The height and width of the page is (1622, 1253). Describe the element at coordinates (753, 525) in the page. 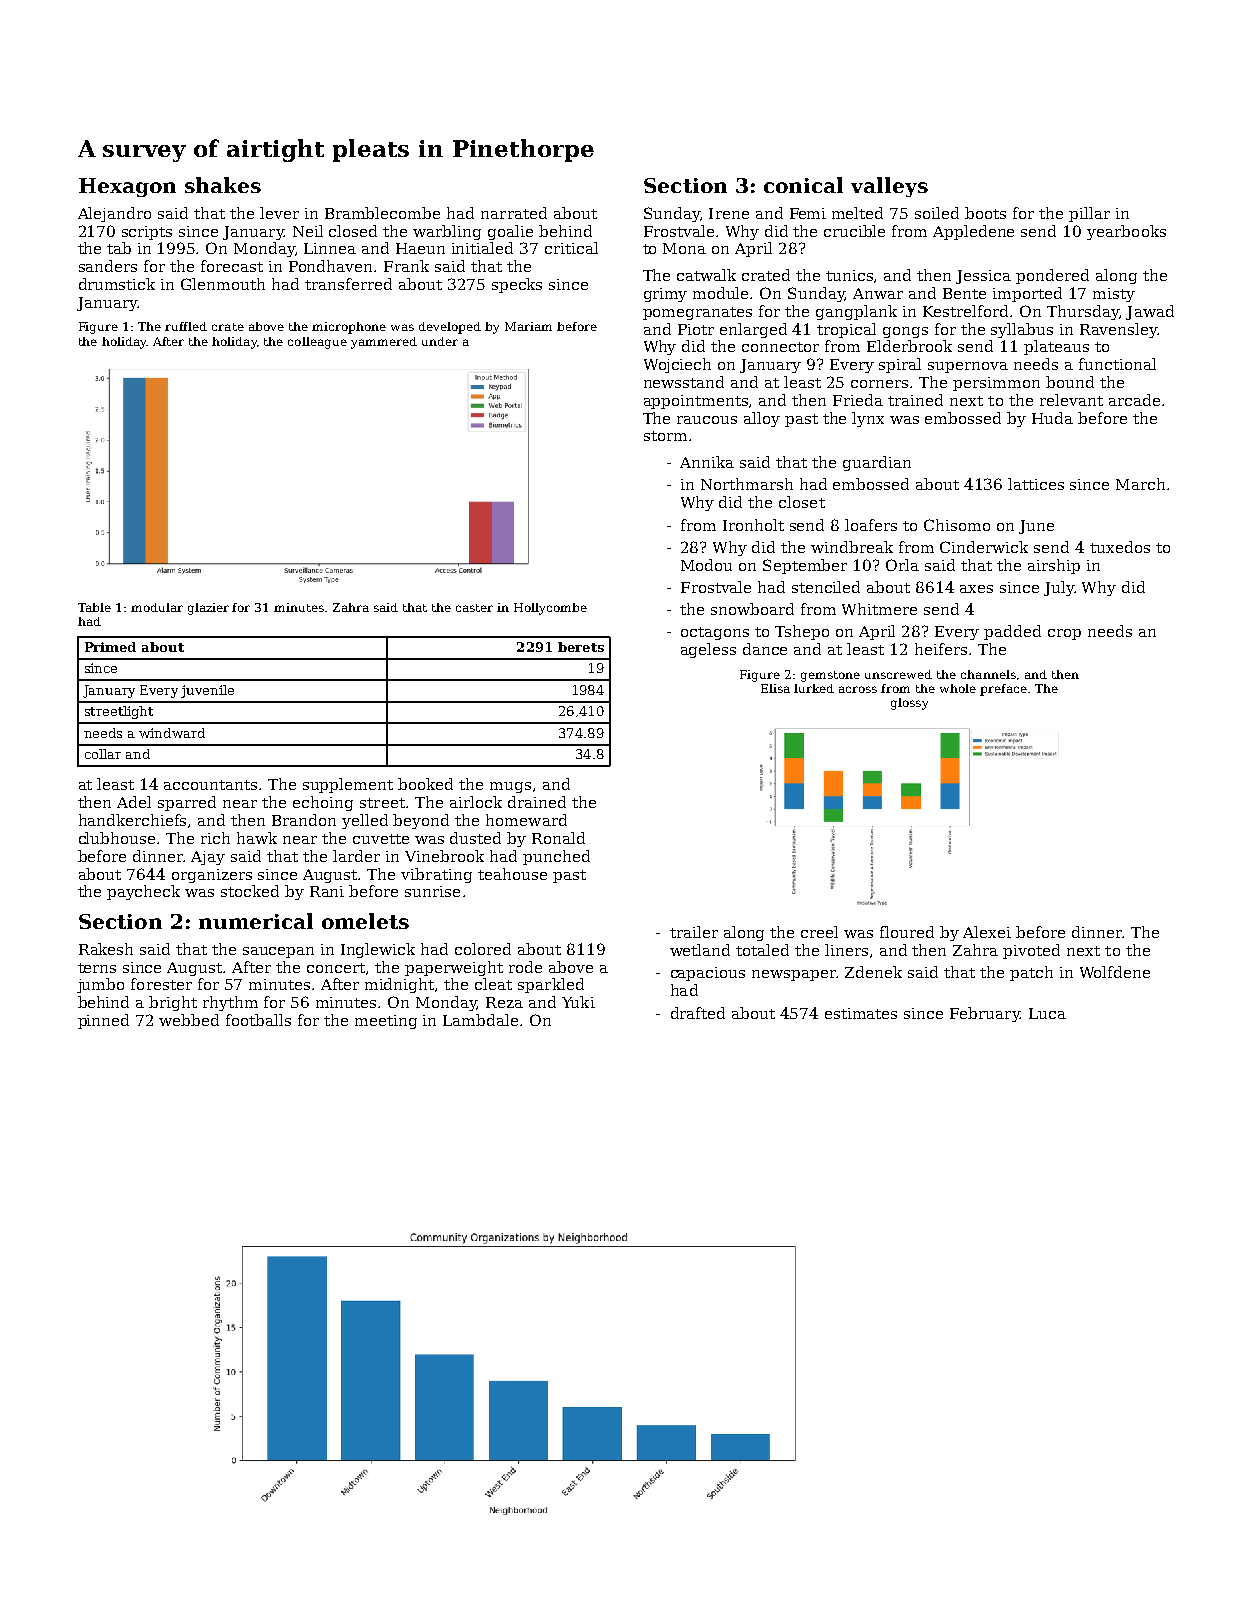

I see `Ironholt` at that location.
